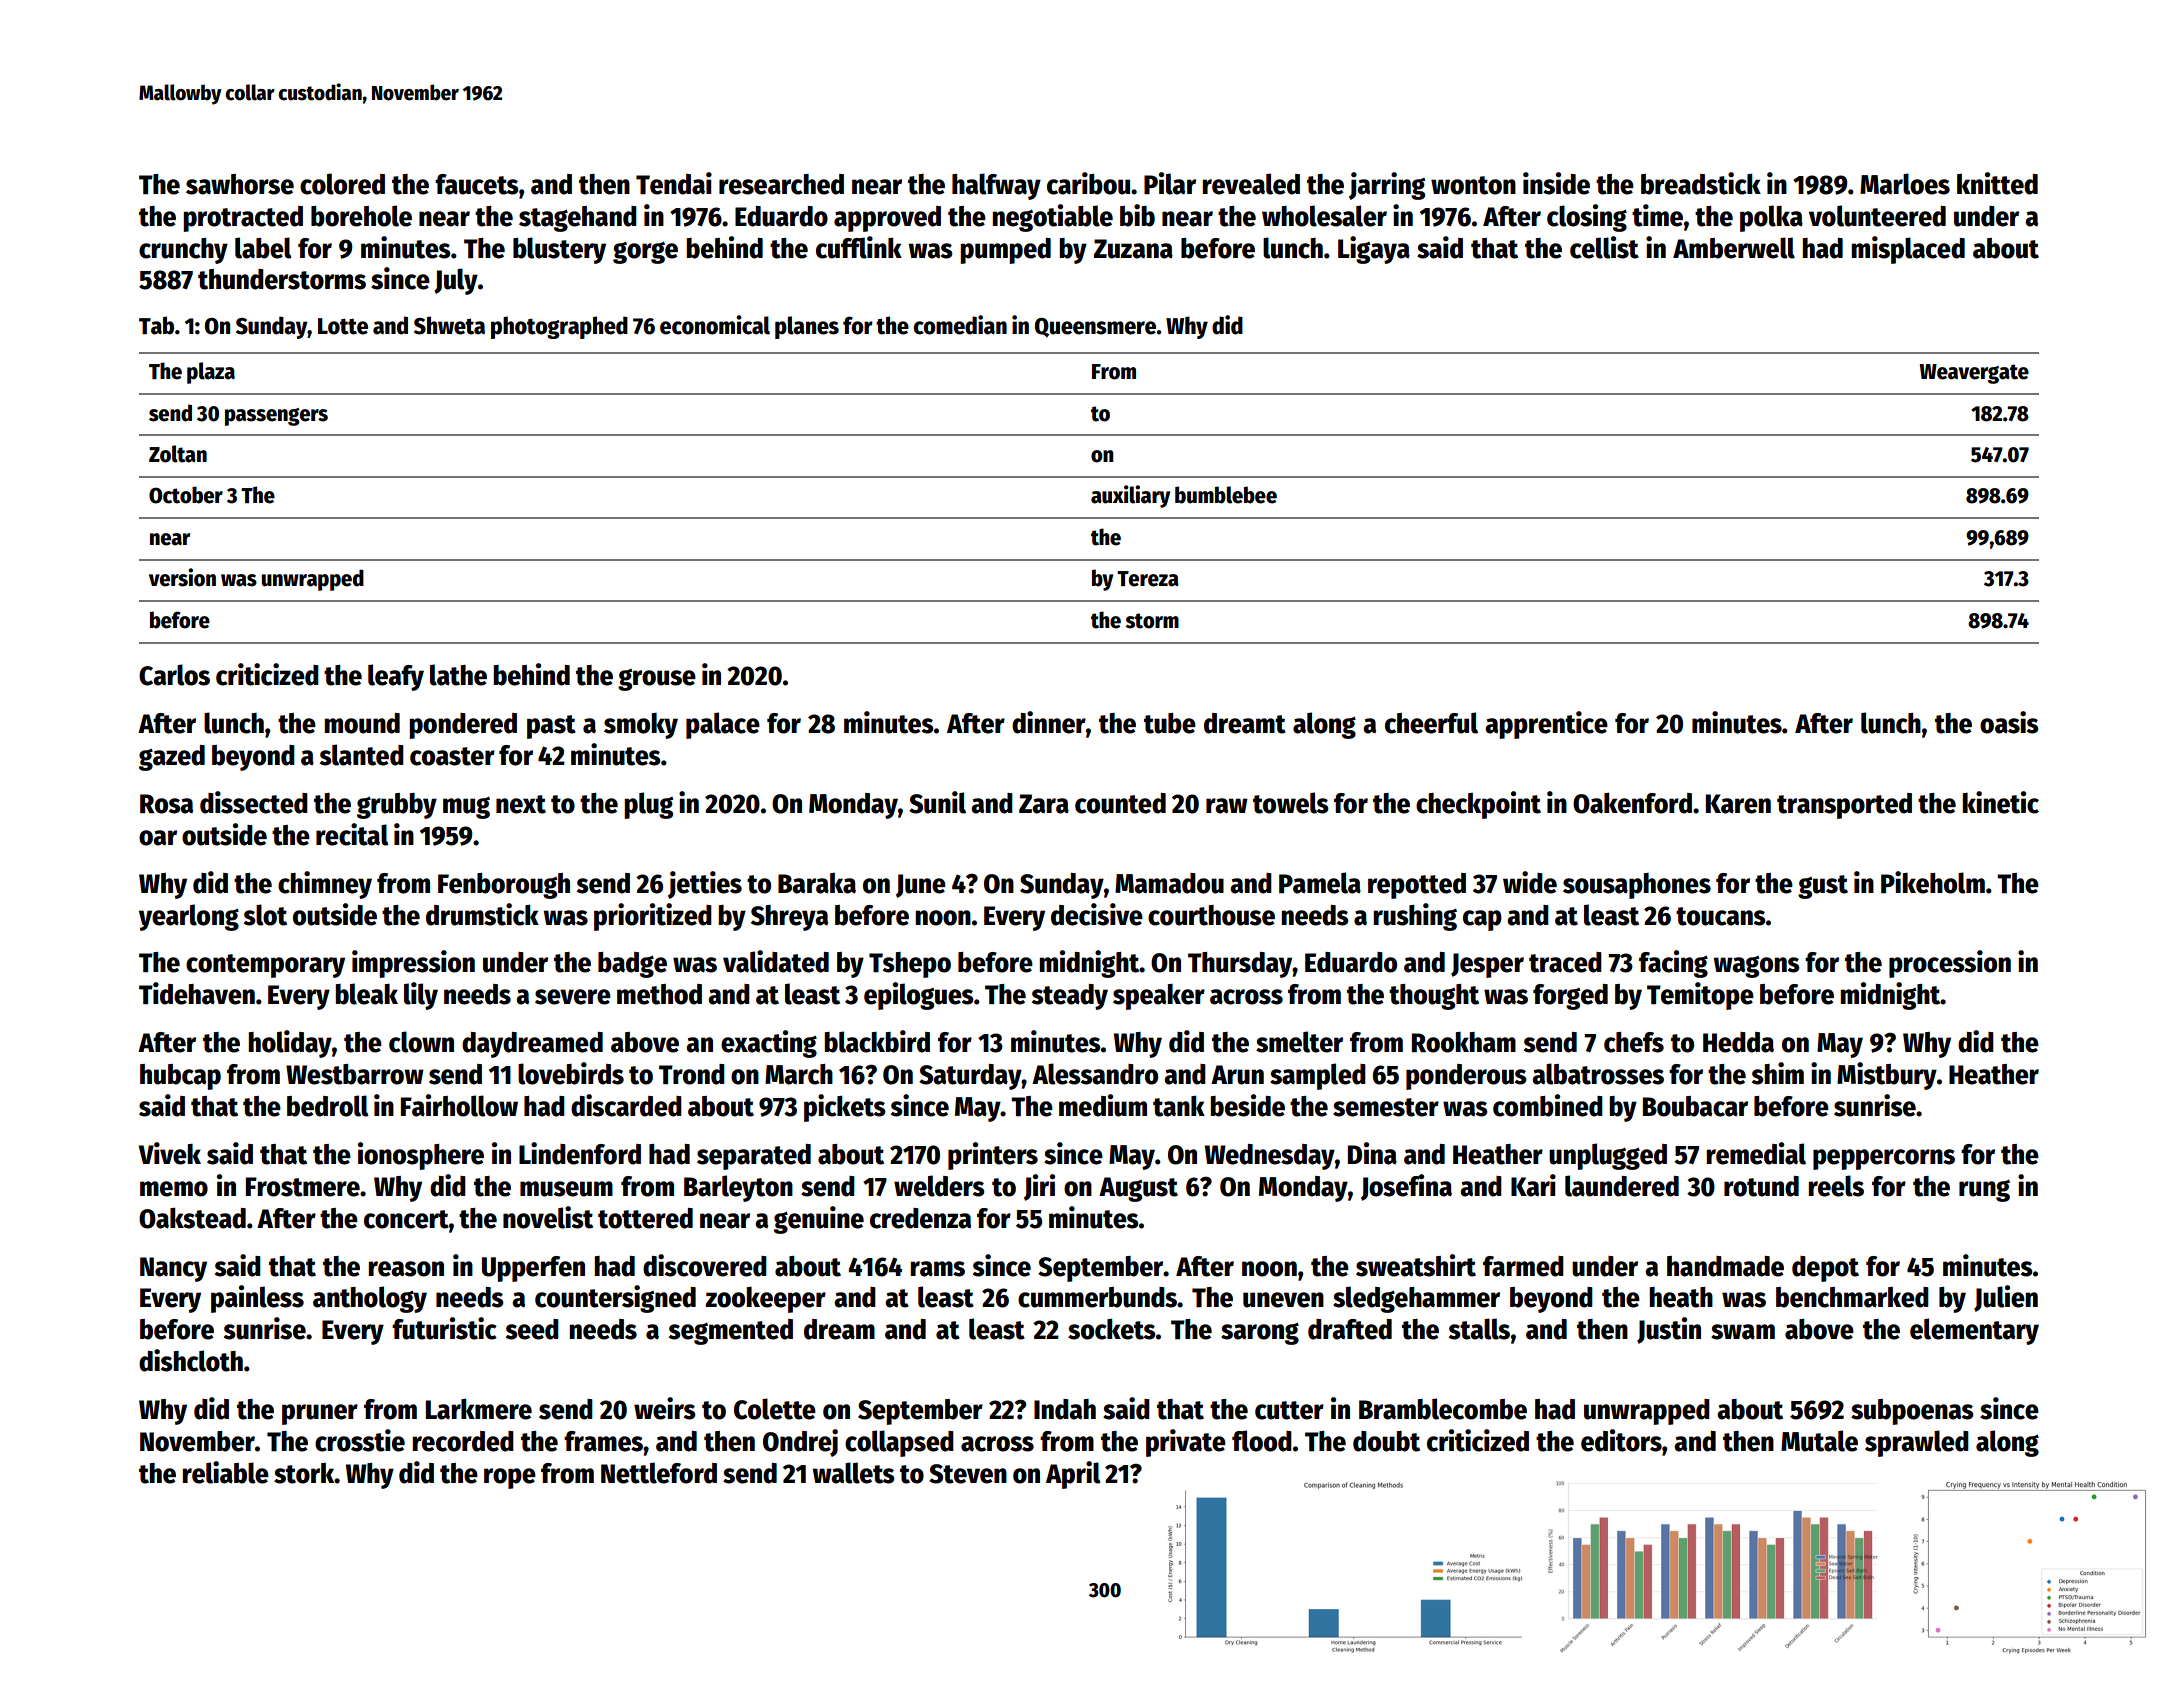  Describe the element at coordinates (1598, 1074) in the screenshot. I see `albatrosses` at that location.
